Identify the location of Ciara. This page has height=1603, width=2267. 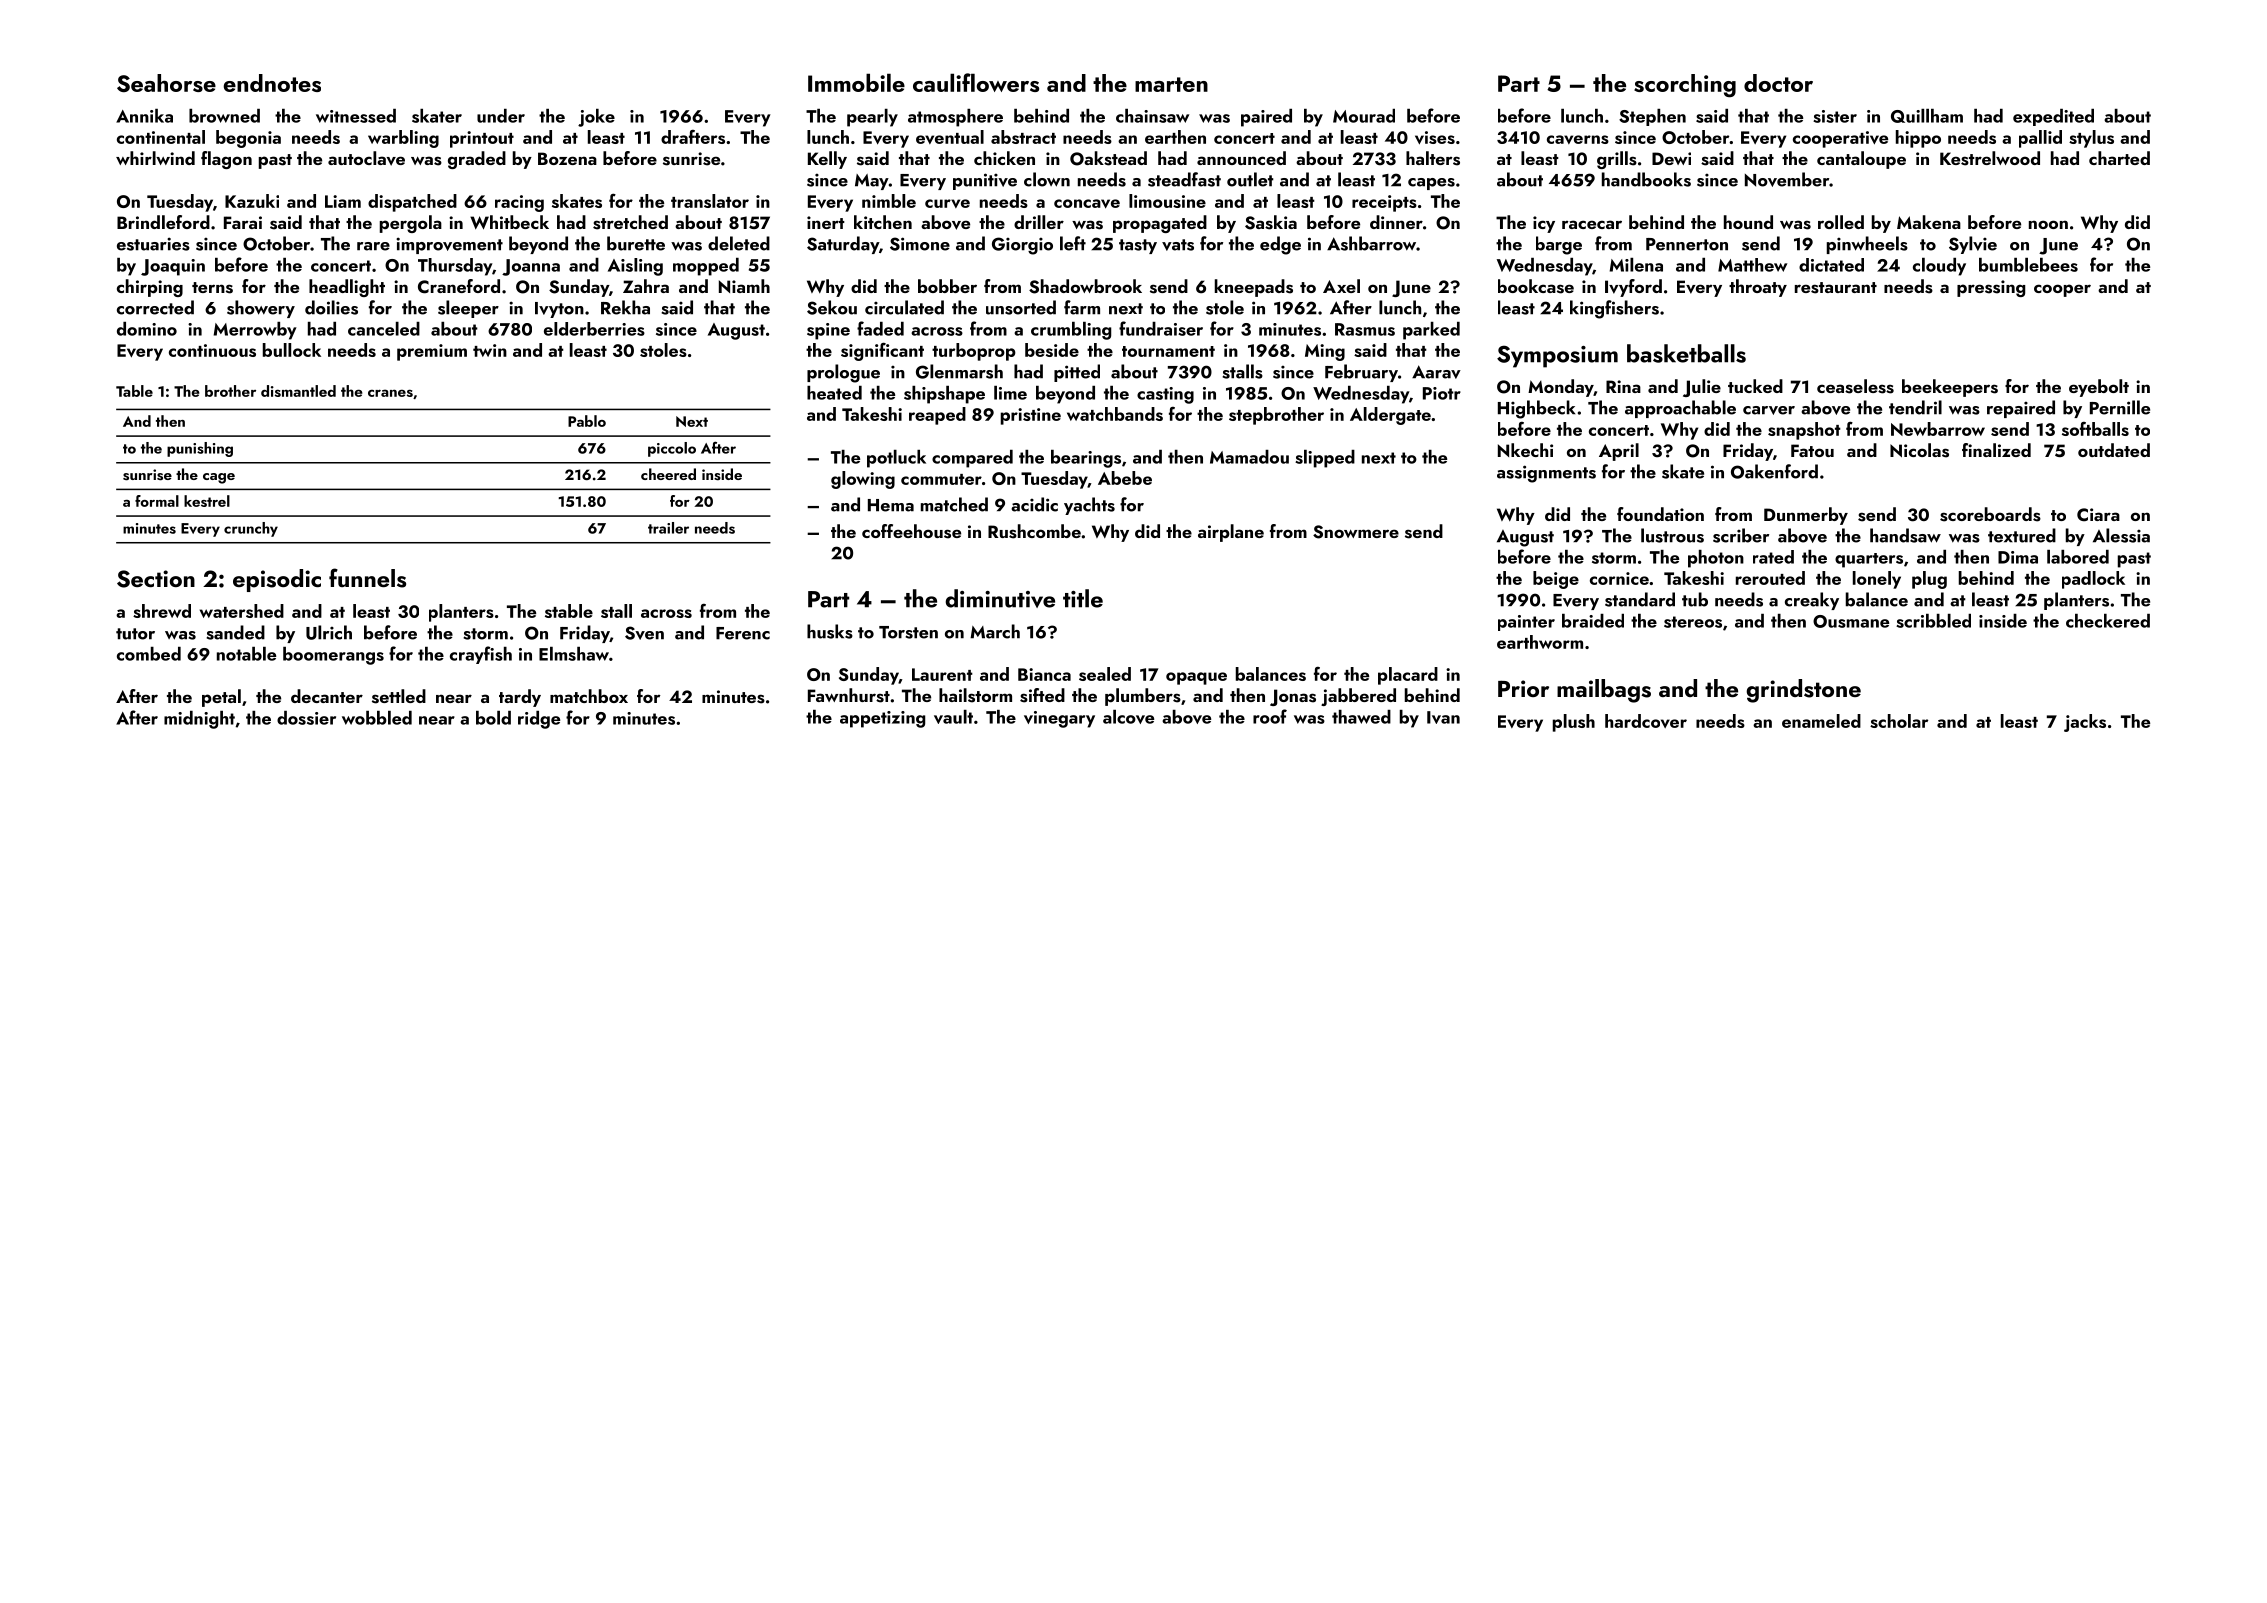
(2098, 515).
